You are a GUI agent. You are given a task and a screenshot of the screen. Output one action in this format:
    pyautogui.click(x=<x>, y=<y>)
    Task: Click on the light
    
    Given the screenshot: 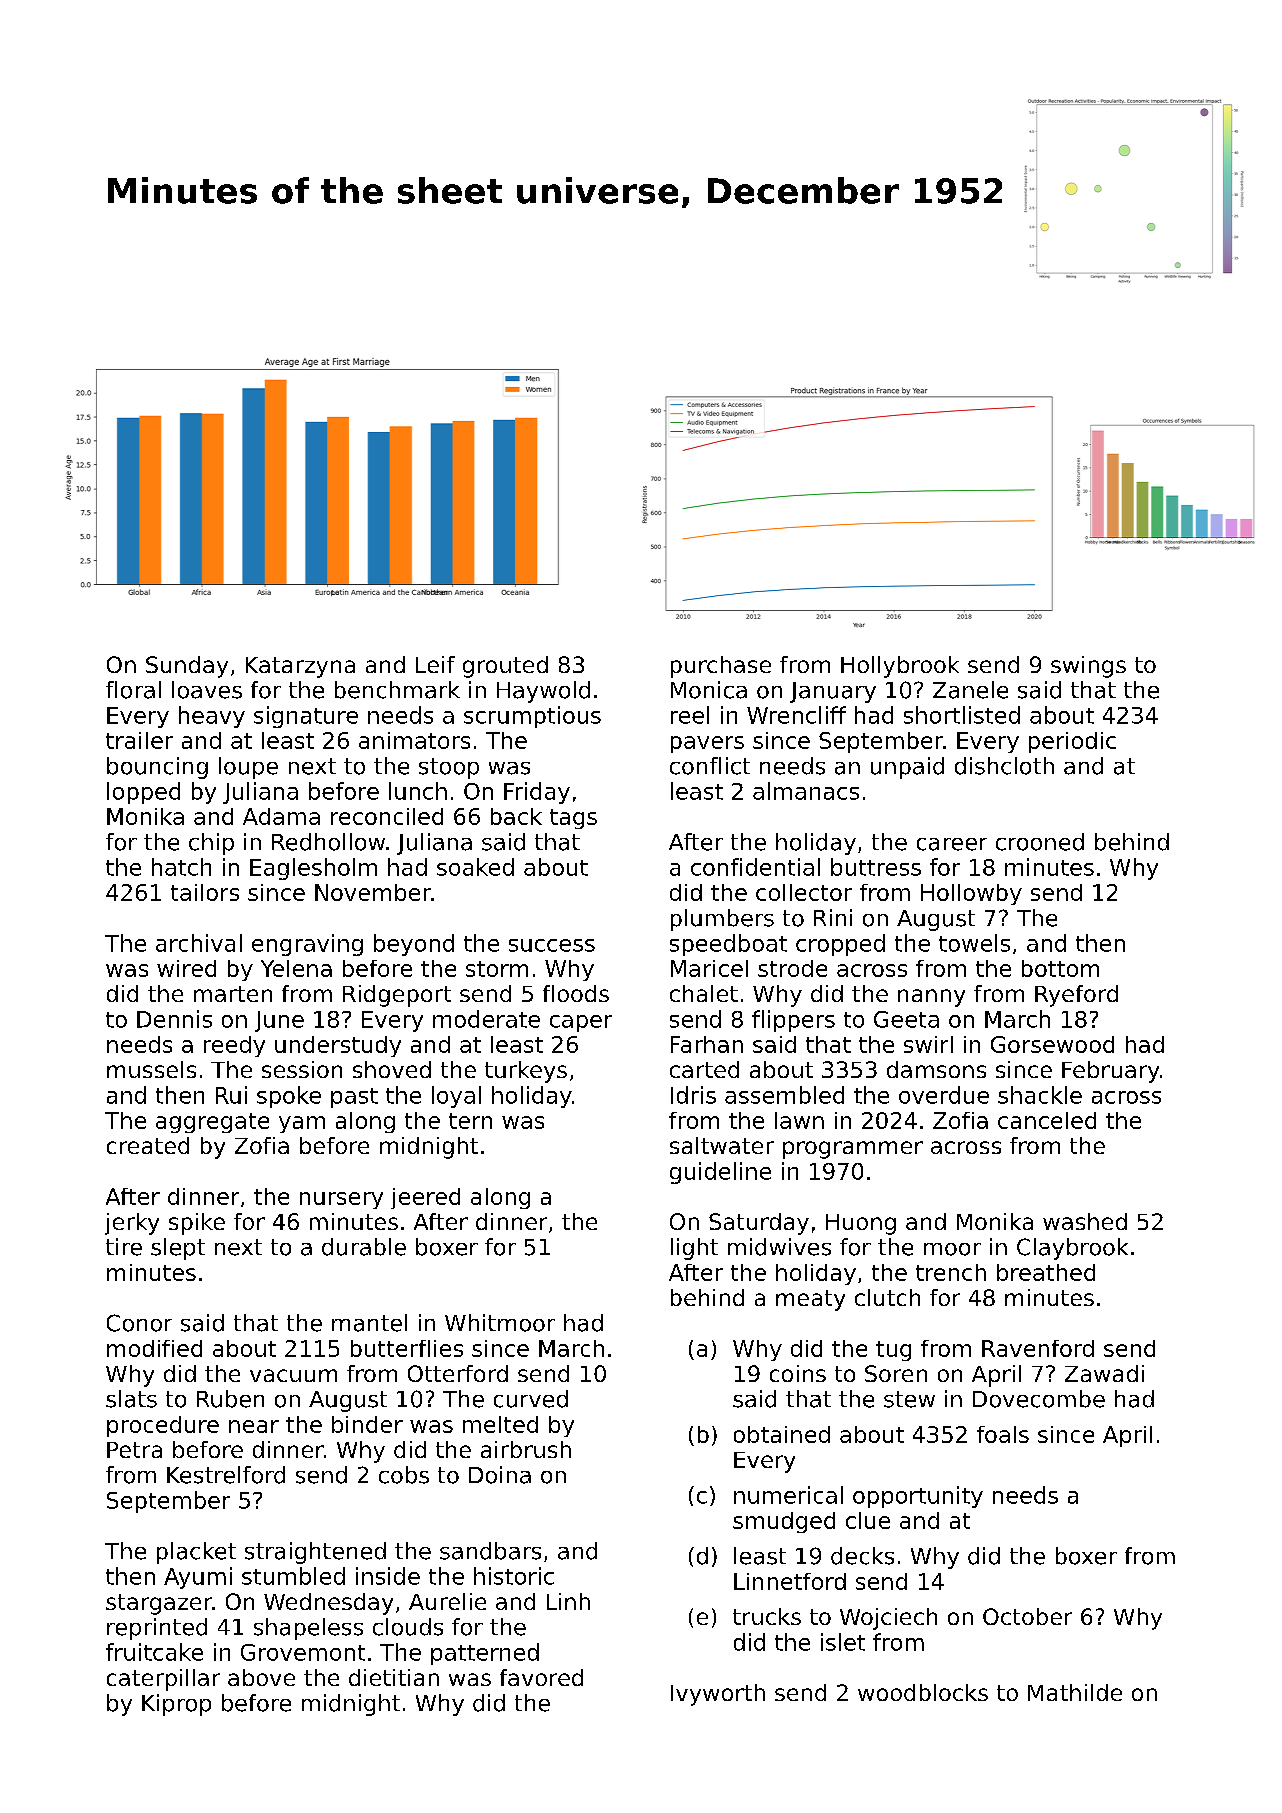 What is the action you would take?
    pyautogui.click(x=694, y=1249)
